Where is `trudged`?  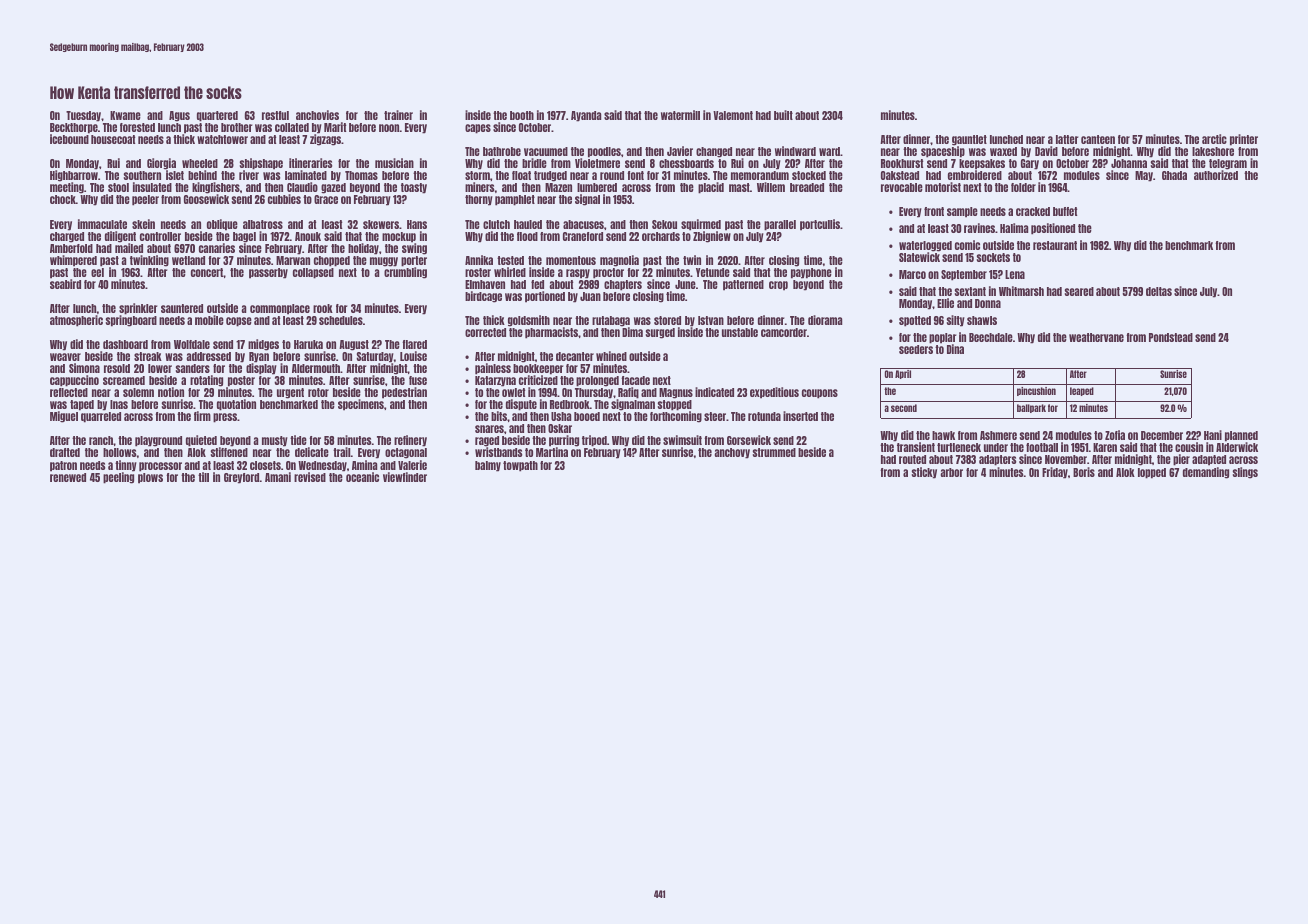 trudged is located at coordinates (550, 176).
